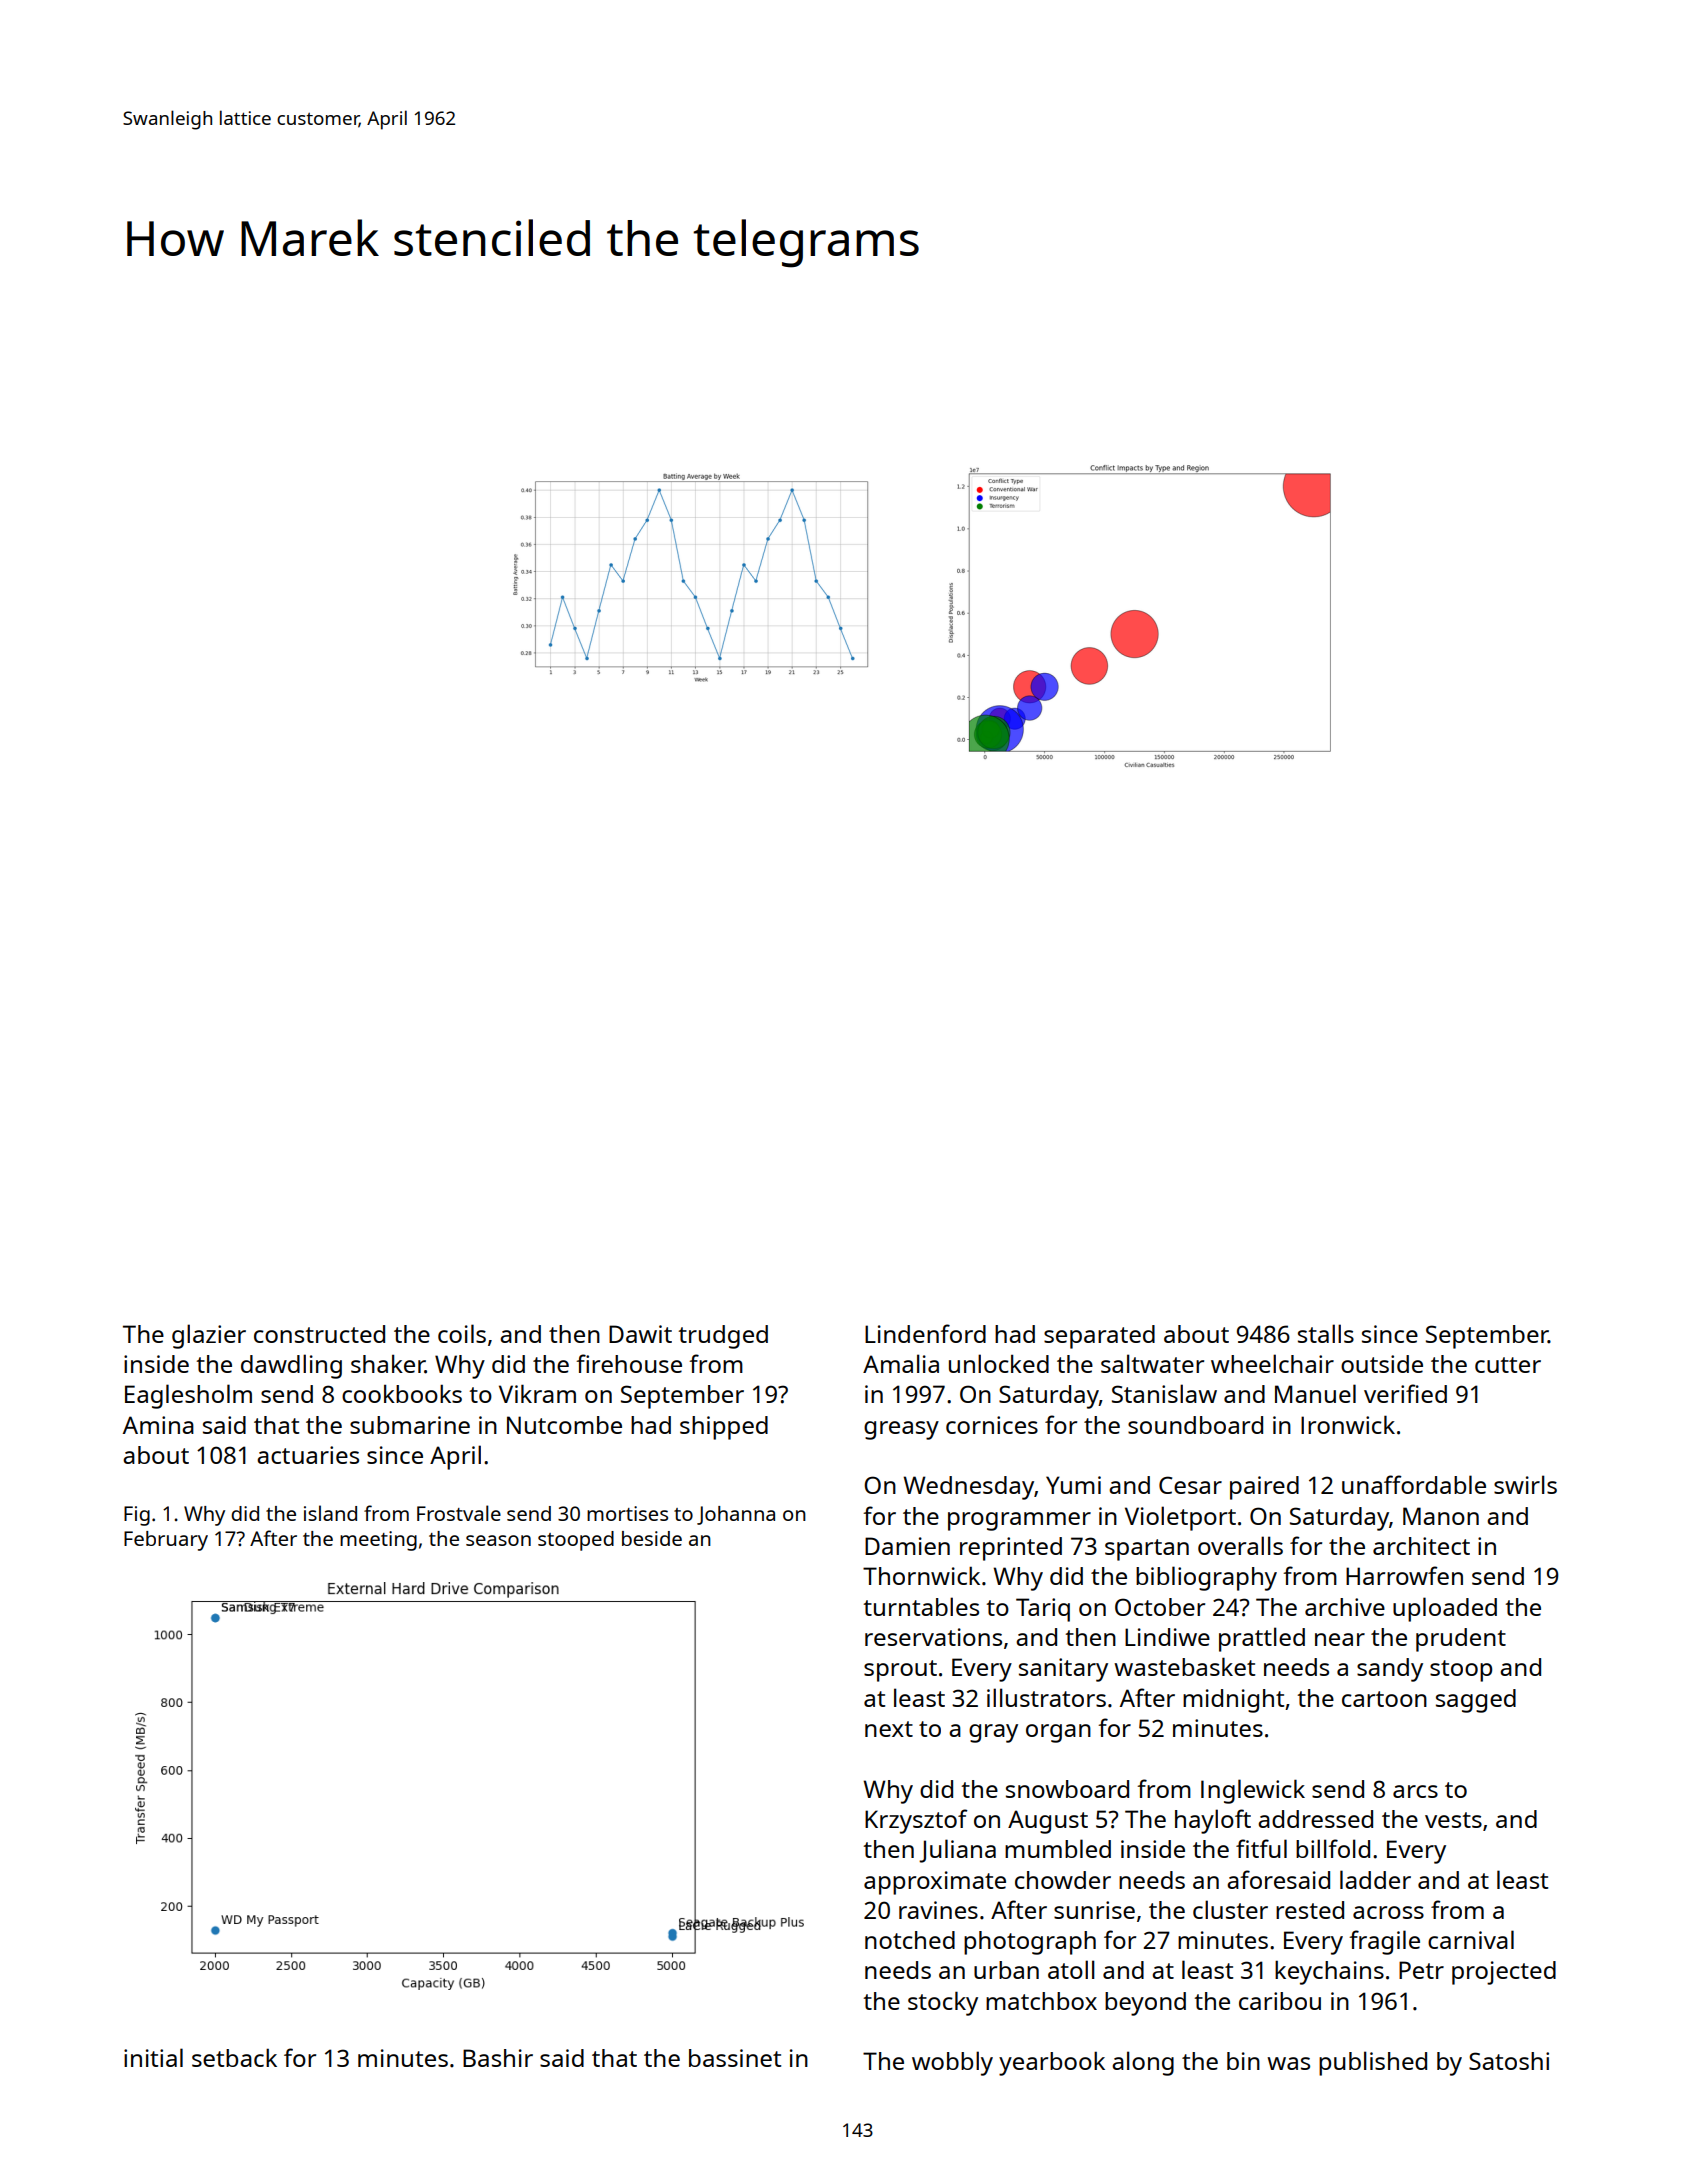 The image size is (1683, 2178). What do you see at coordinates (900, 1671) in the screenshot?
I see `sprout` at bounding box center [900, 1671].
